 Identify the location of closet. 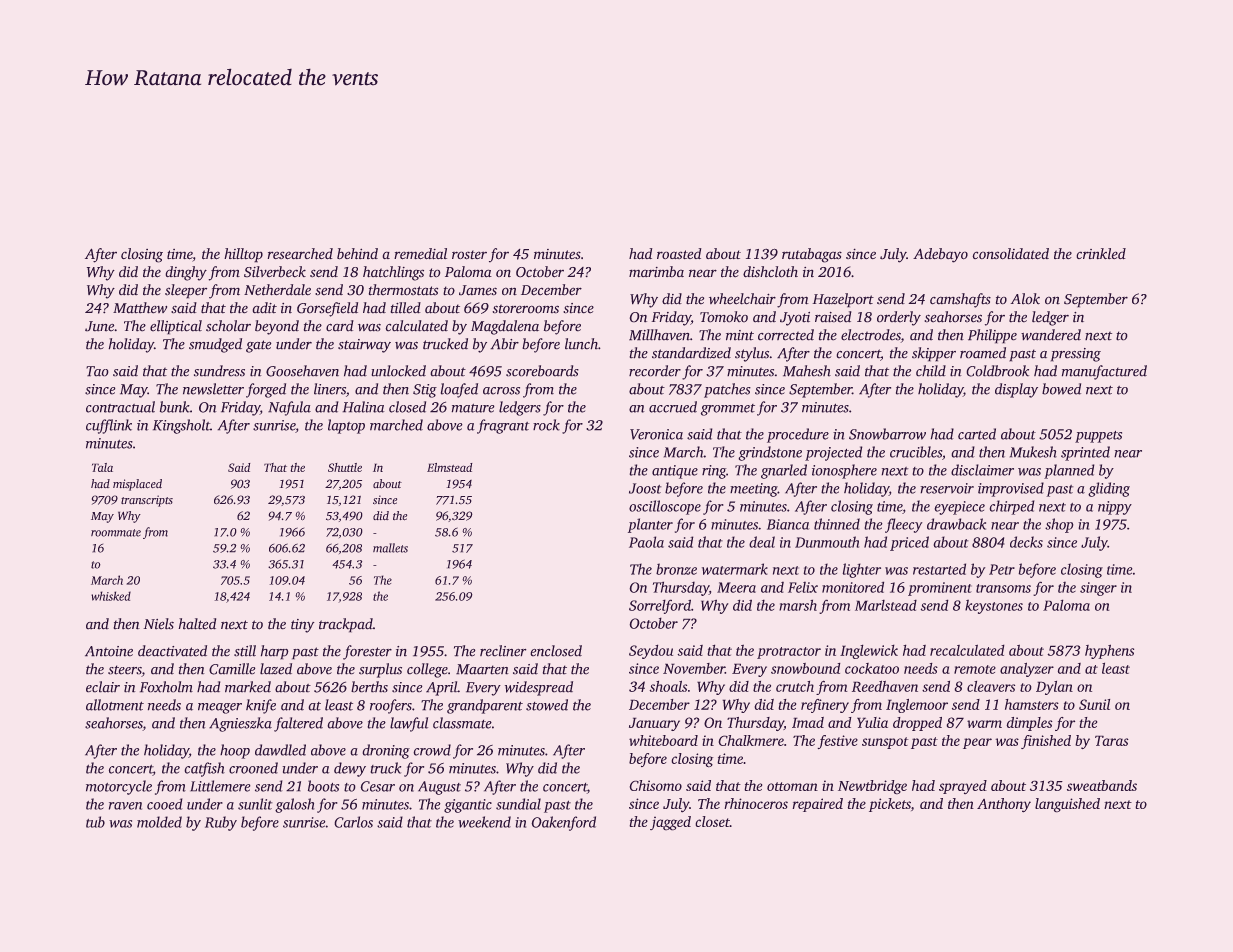
(712, 821).
